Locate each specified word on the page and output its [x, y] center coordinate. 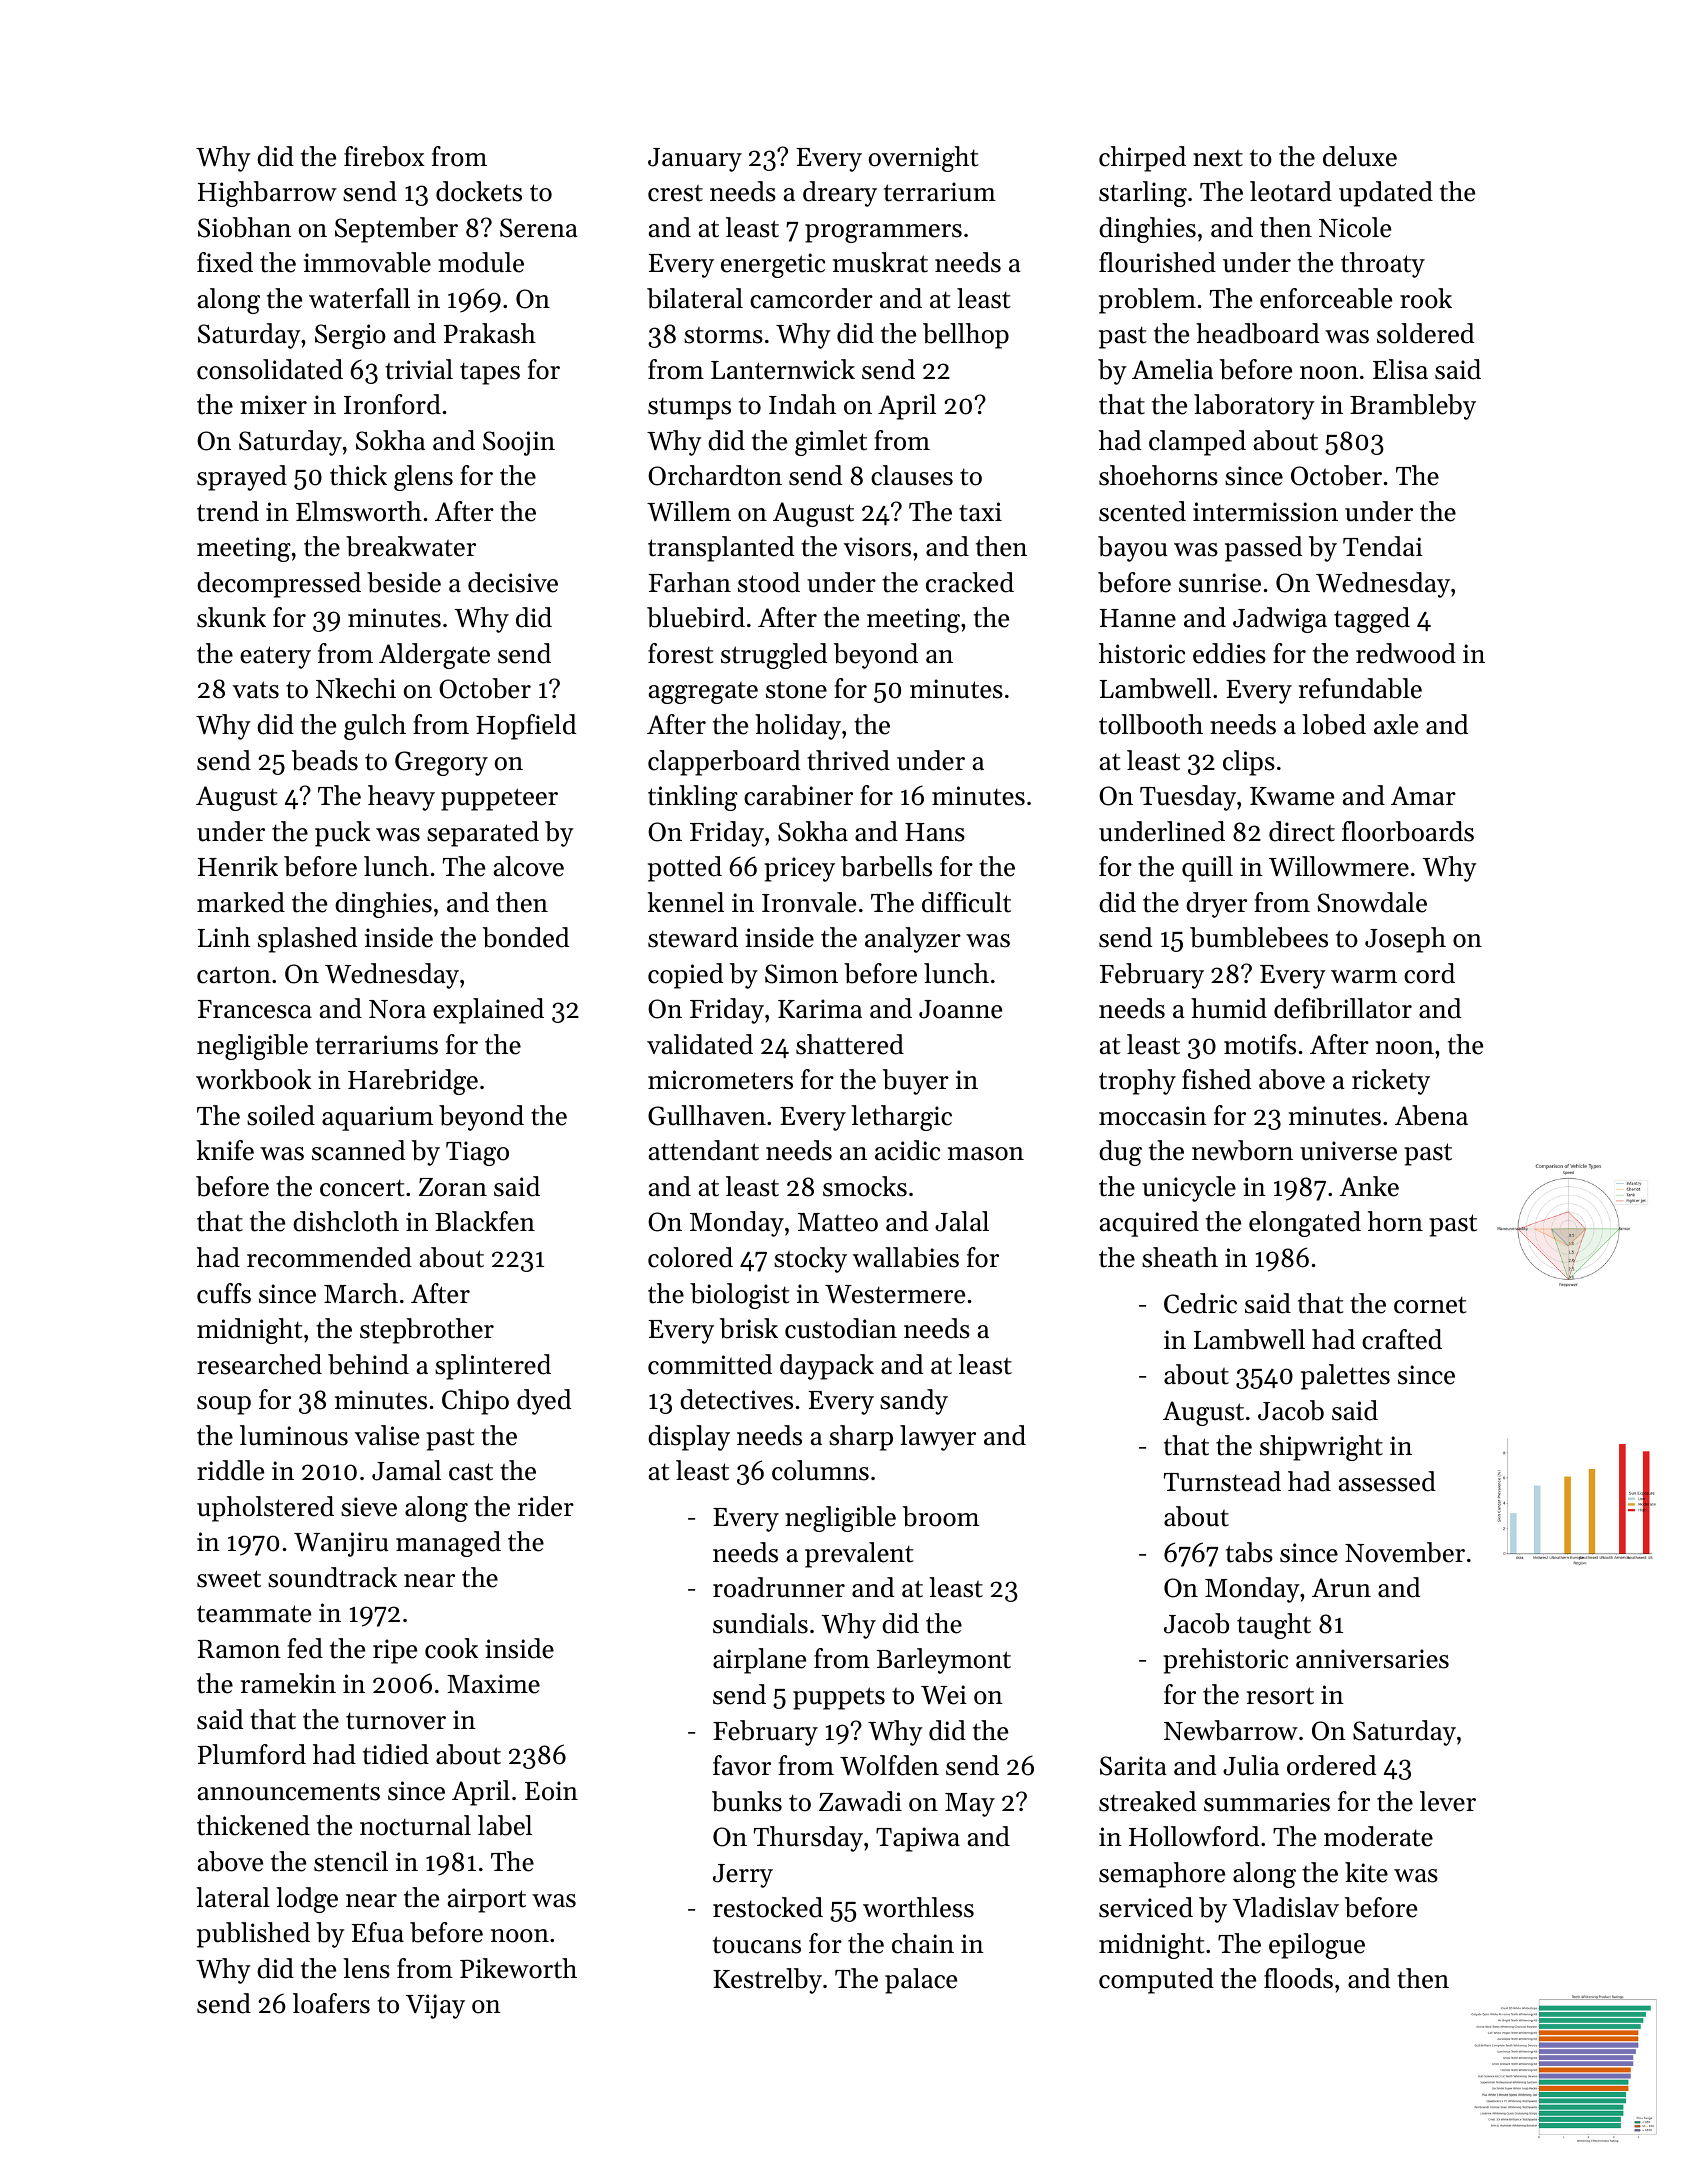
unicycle [1189, 1189]
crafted [1402, 1339]
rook [1426, 298]
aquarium [377, 1118]
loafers [331, 2003]
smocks [865, 1186]
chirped [1142, 159]
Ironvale [809, 902]
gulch [375, 727]
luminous [294, 1435]
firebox [384, 156]
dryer [1216, 905]
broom [941, 1516]
